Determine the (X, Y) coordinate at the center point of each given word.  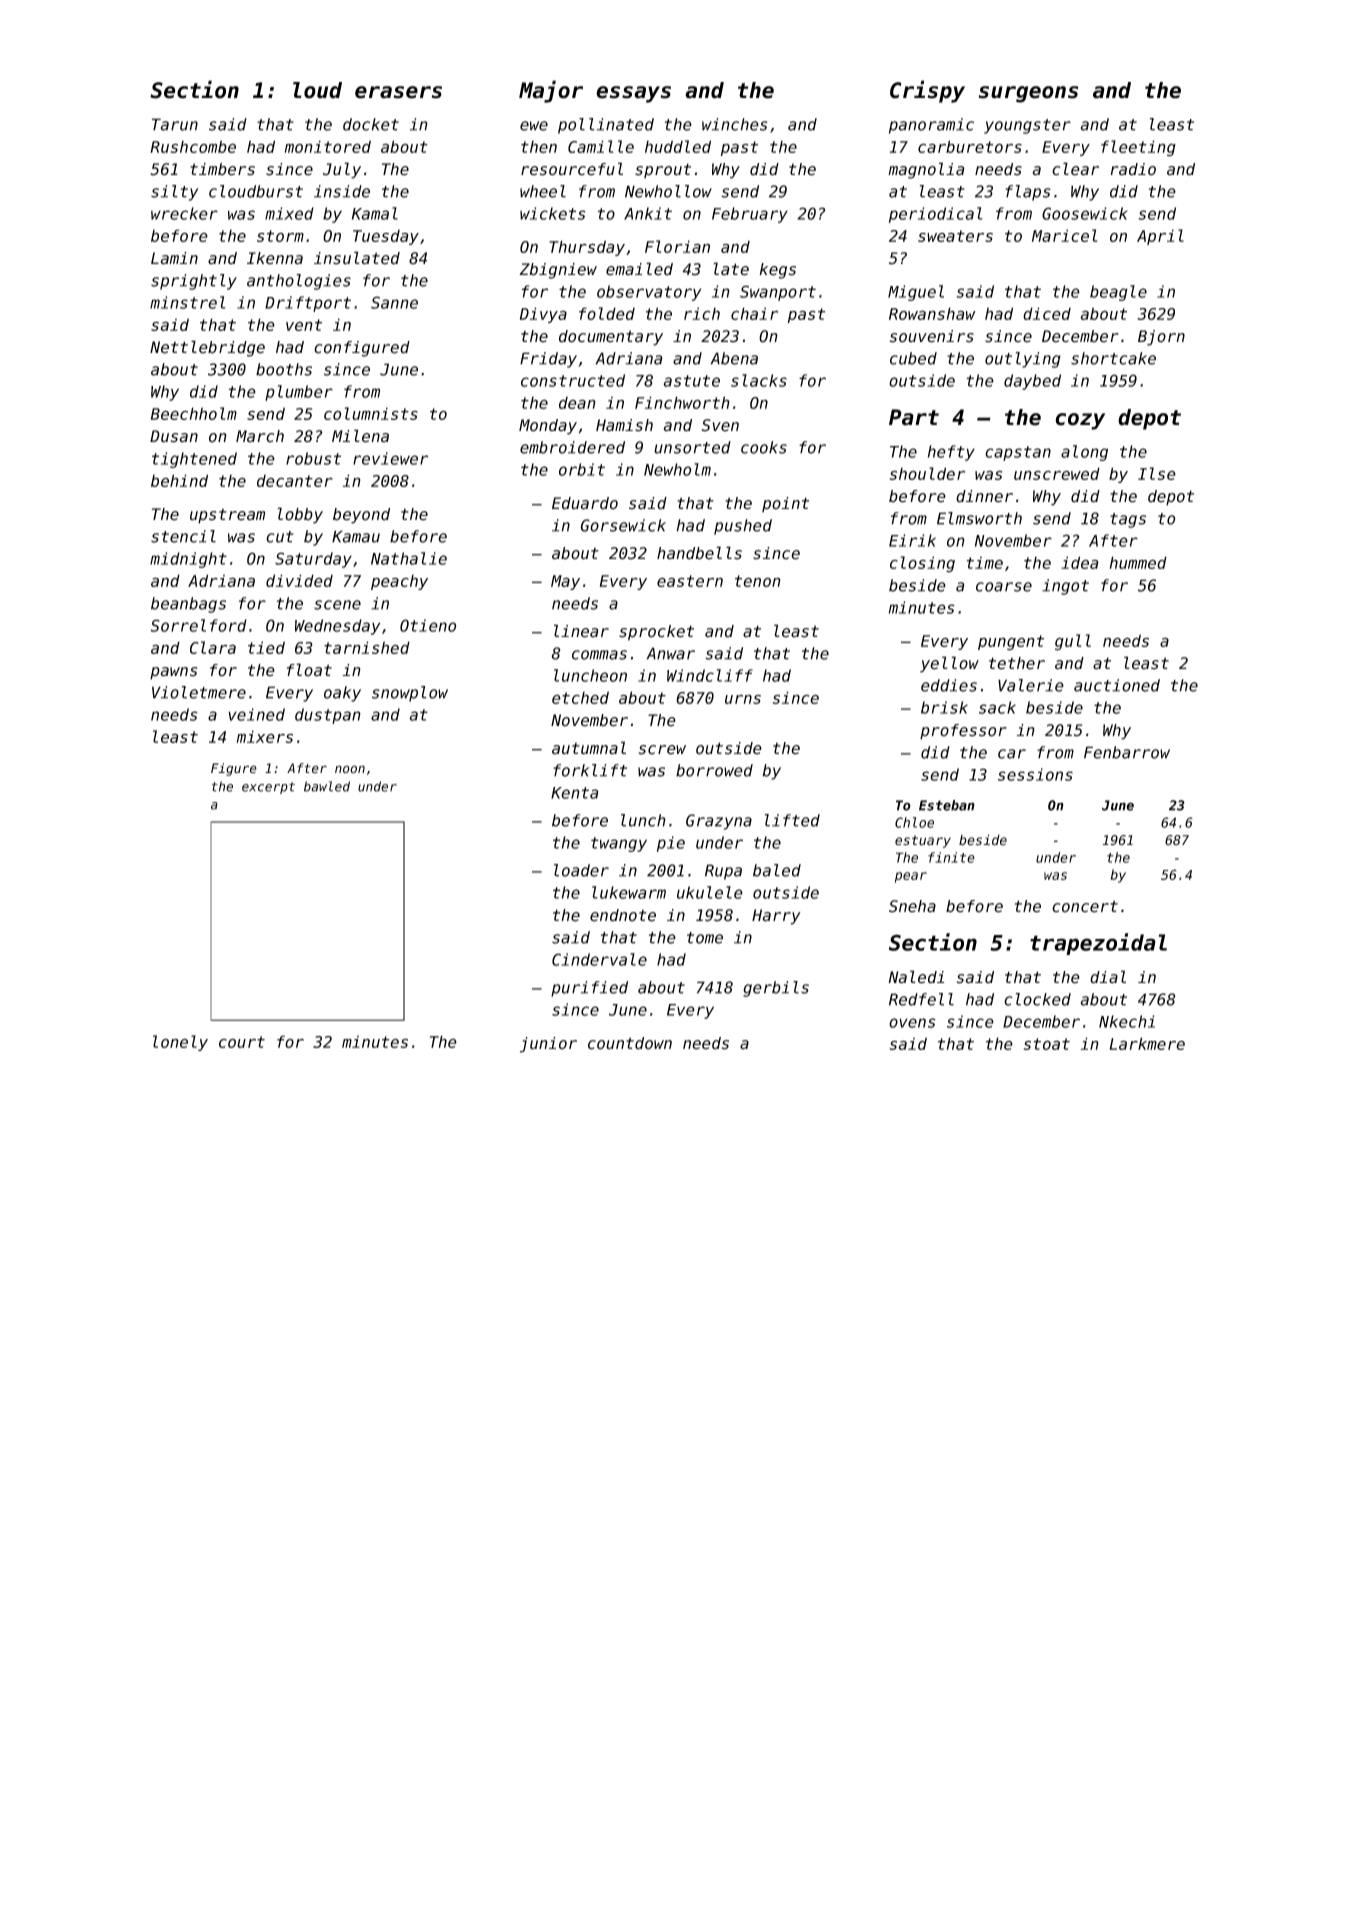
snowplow (410, 694)
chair (754, 313)
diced (1047, 313)
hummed (1138, 562)
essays (633, 94)
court (242, 1042)
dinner (984, 496)
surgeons (1028, 94)
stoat (1047, 1044)
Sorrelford (198, 625)
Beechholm (194, 413)
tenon (758, 581)
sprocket (656, 633)
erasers (398, 92)
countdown (630, 1043)
